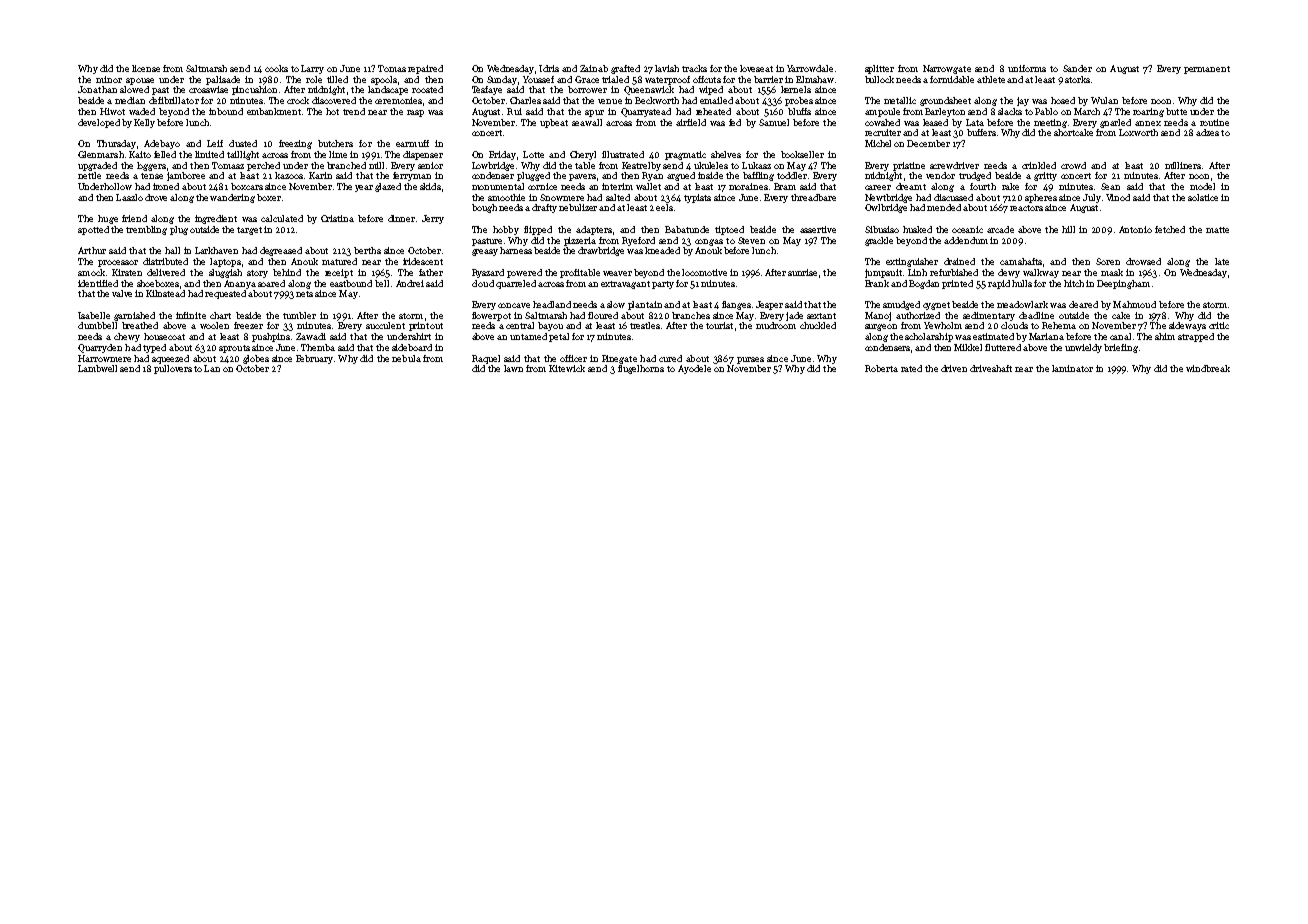  What do you see at coordinates (367, 250) in the image?
I see `berths` at bounding box center [367, 250].
